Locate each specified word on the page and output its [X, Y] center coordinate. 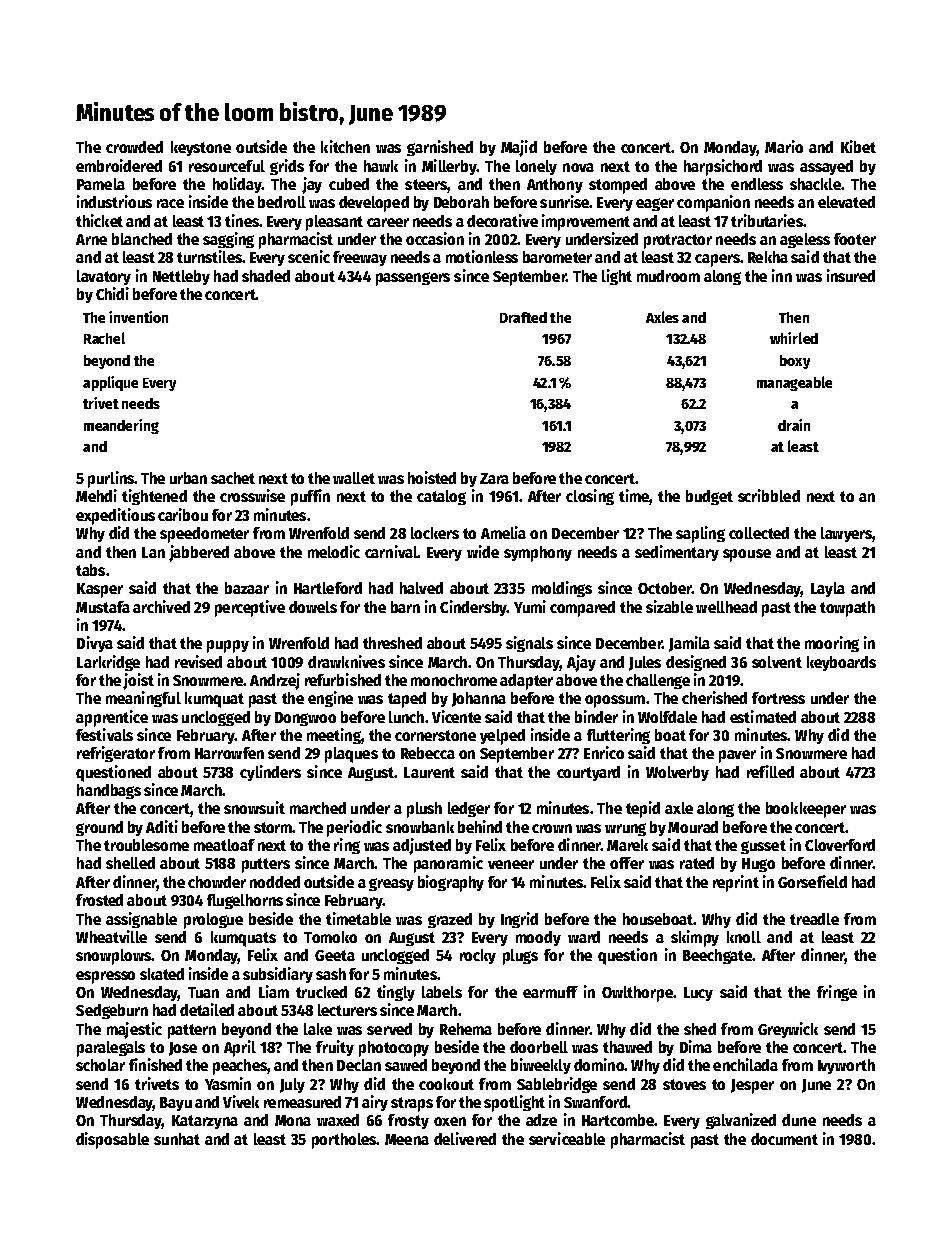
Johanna [479, 699]
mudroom [668, 276]
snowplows [113, 957]
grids [287, 167]
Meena [407, 1139]
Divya [95, 644]
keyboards [841, 663]
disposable [112, 1140]
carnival [391, 551]
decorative [502, 220]
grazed [450, 920]
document [784, 1139]
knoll [744, 937]
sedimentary [677, 553]
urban [188, 478]
